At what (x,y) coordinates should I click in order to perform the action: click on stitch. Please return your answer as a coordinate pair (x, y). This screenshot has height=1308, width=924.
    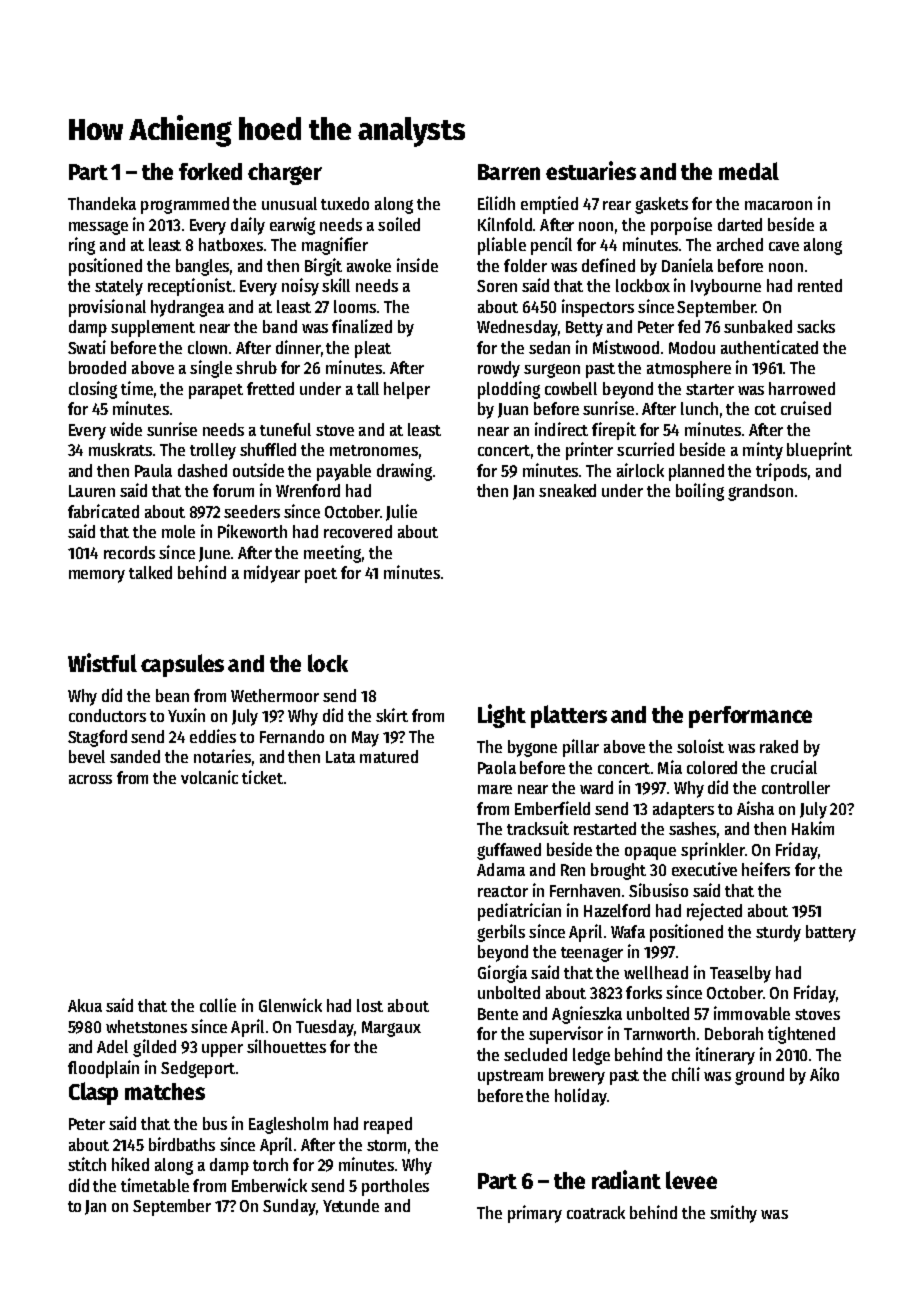
    Looking at the image, I should click on (87, 1164).
